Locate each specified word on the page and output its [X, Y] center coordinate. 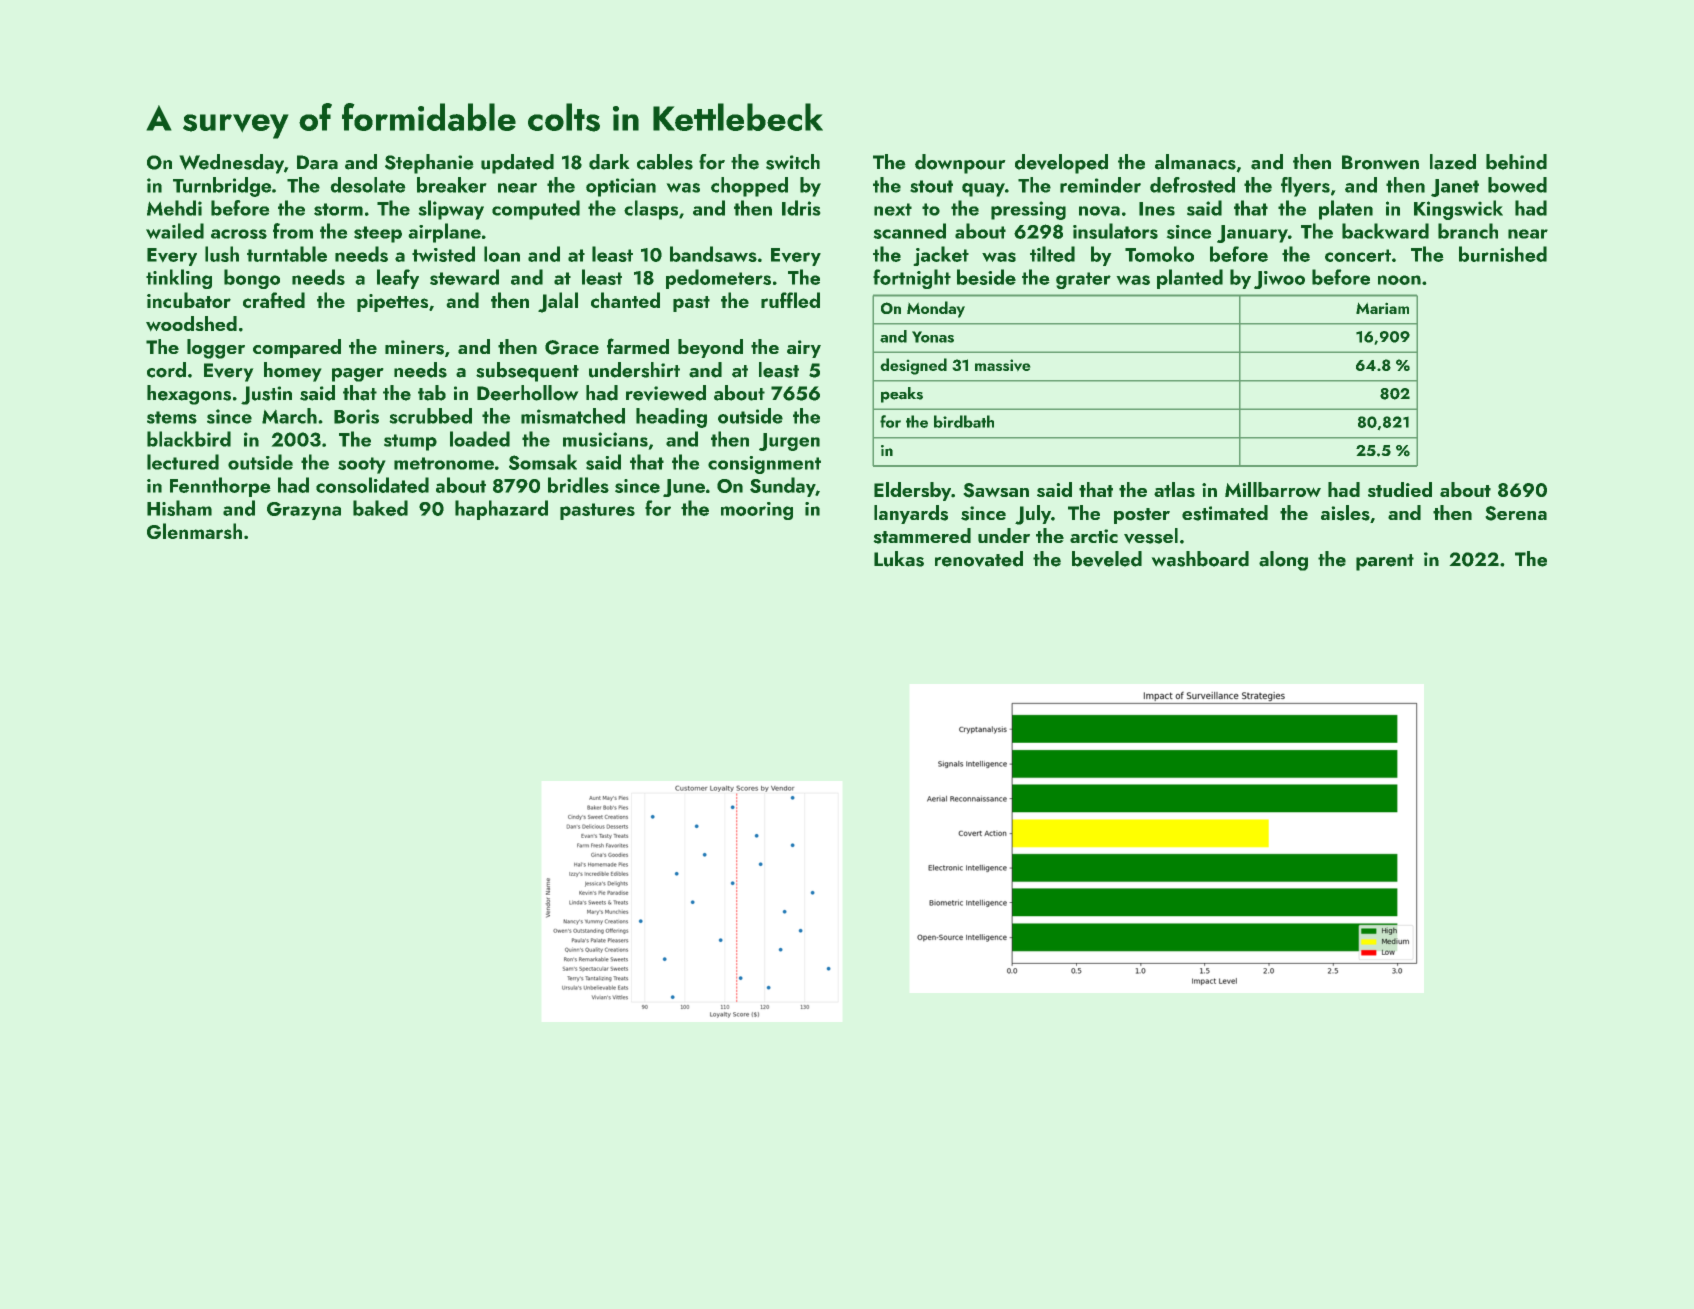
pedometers [718, 279]
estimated [1225, 513]
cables [665, 162]
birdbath [964, 421]
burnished [1503, 254]
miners [414, 347]
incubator [189, 300]
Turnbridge [222, 187]
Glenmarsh [194, 531]
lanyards [911, 514]
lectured [183, 462]
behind [1516, 162]
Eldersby [912, 491]
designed [913, 366]
